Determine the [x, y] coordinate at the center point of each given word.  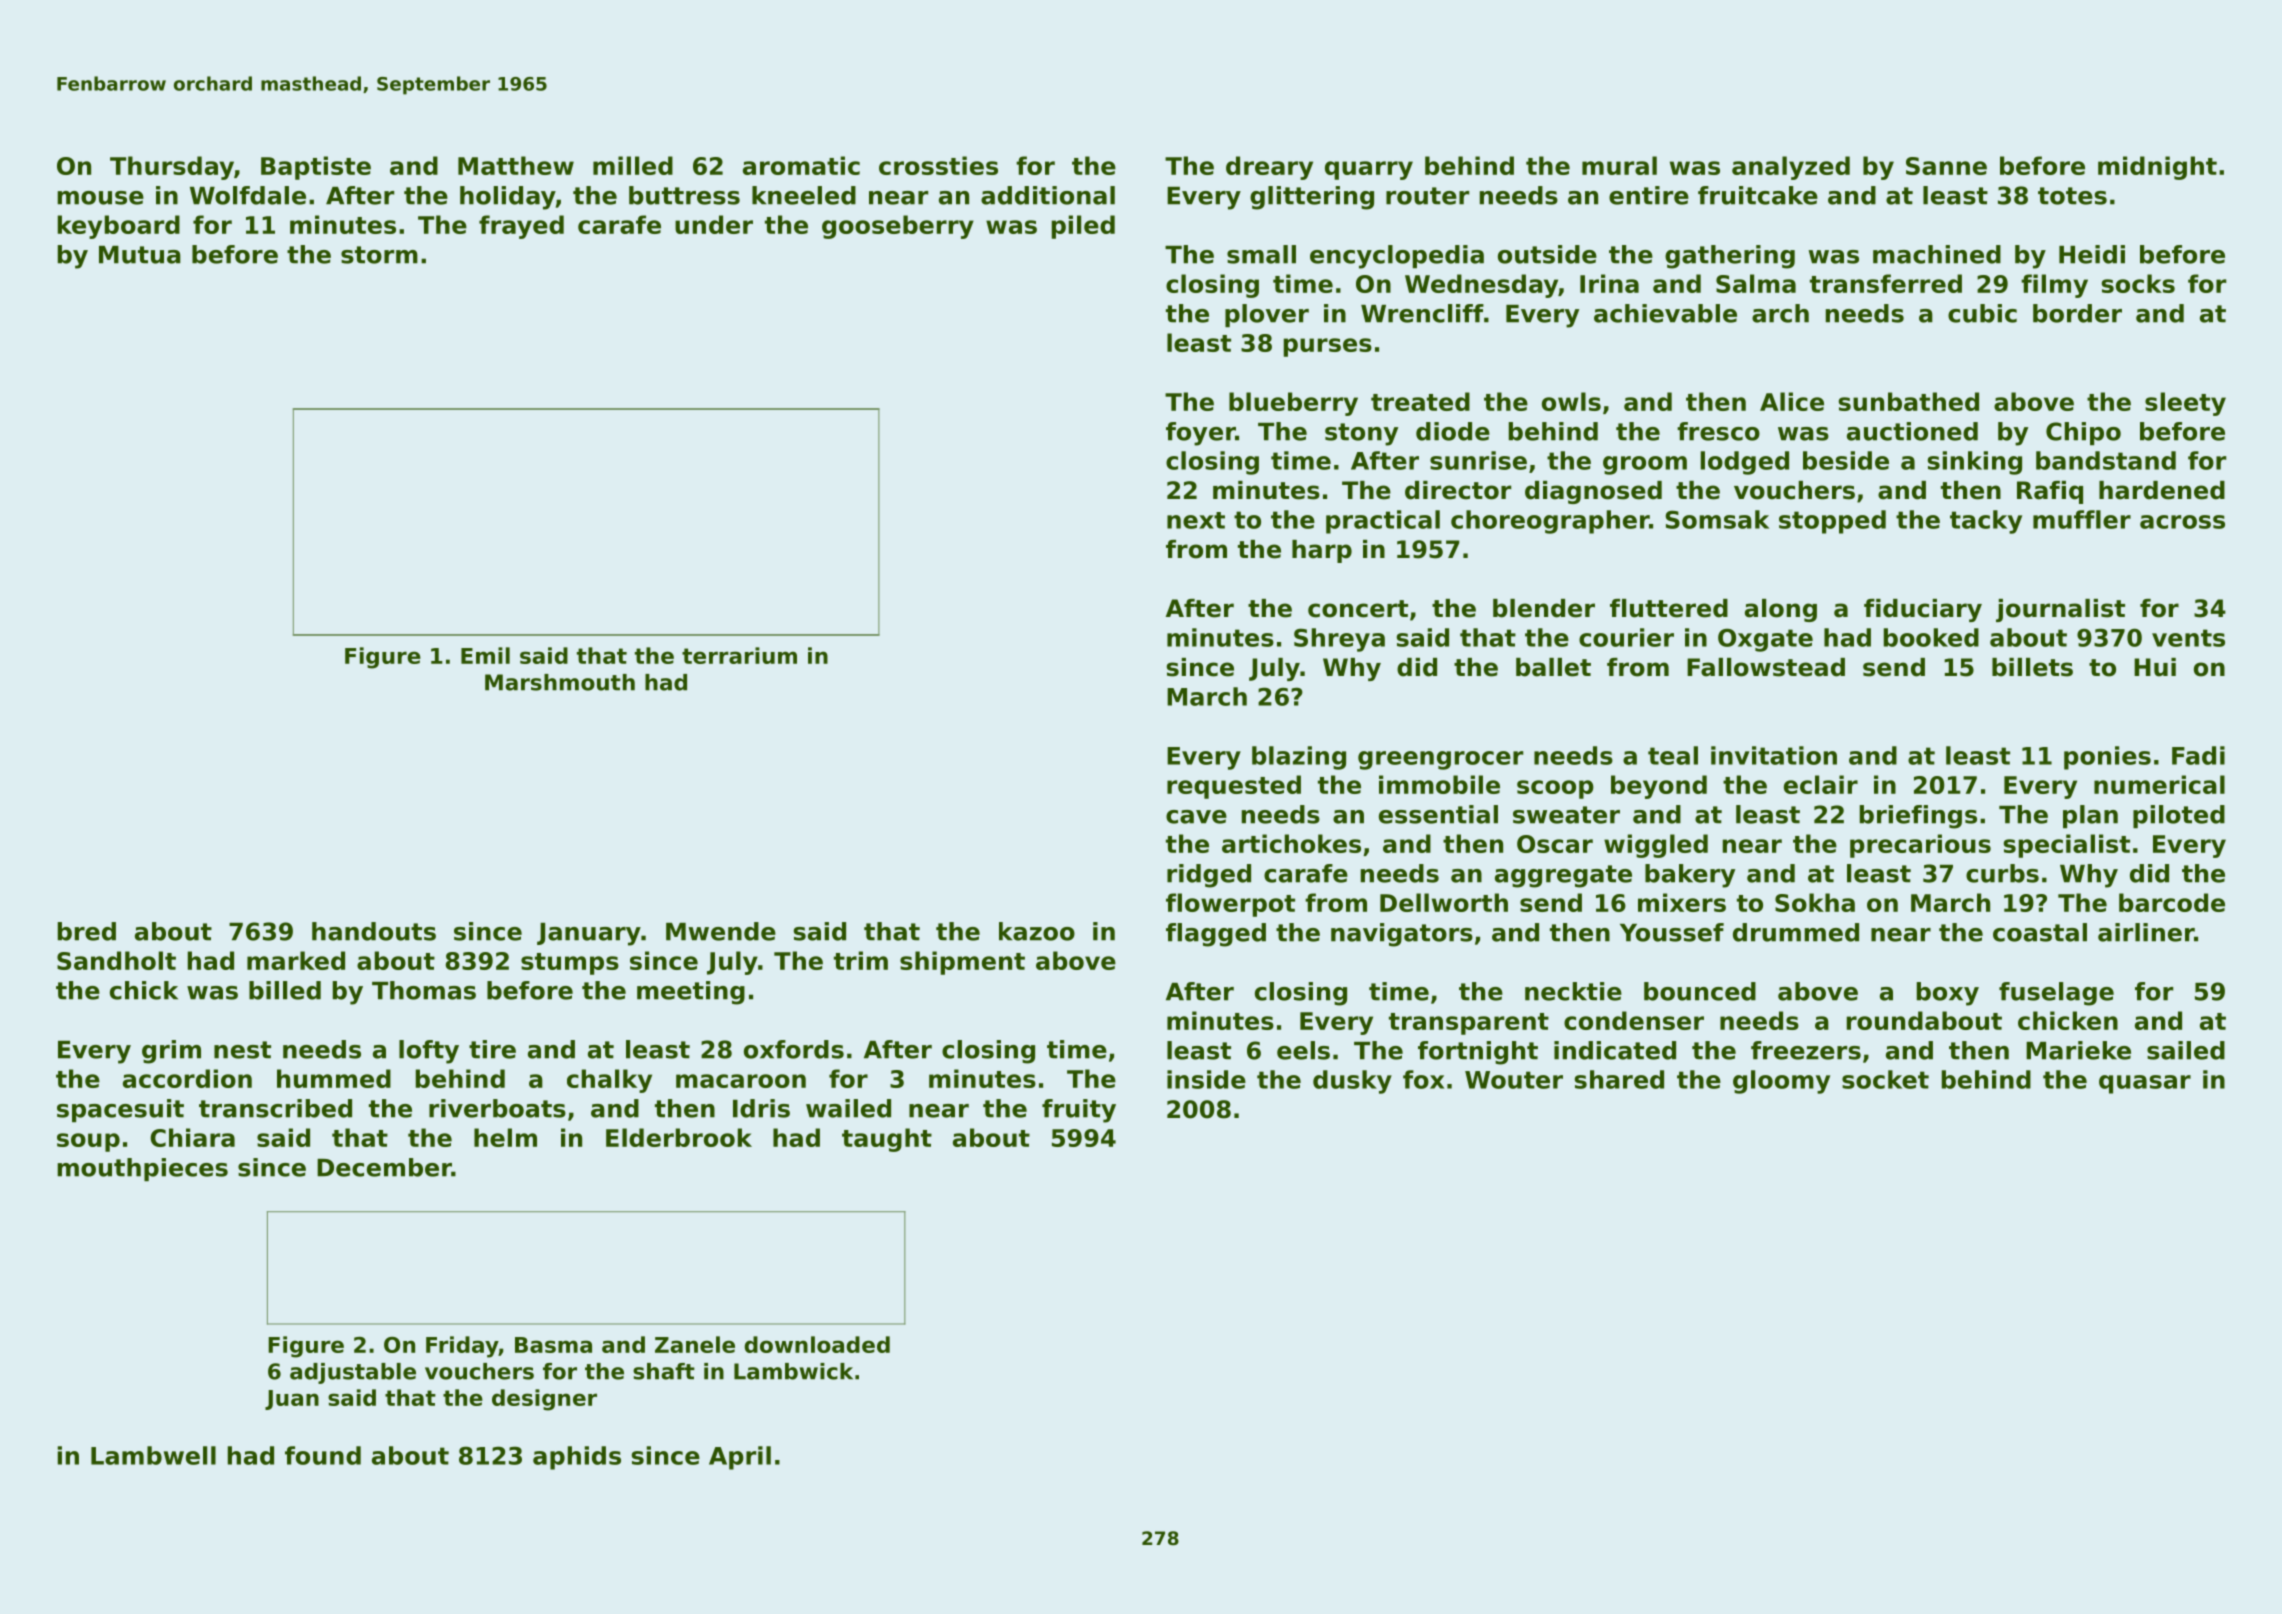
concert [1358, 609]
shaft [664, 1371]
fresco [1718, 431]
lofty [429, 1052]
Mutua [140, 255]
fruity [1079, 1111]
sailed [2186, 1050]
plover [1267, 315]
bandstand [2106, 460]
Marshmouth [560, 682]
